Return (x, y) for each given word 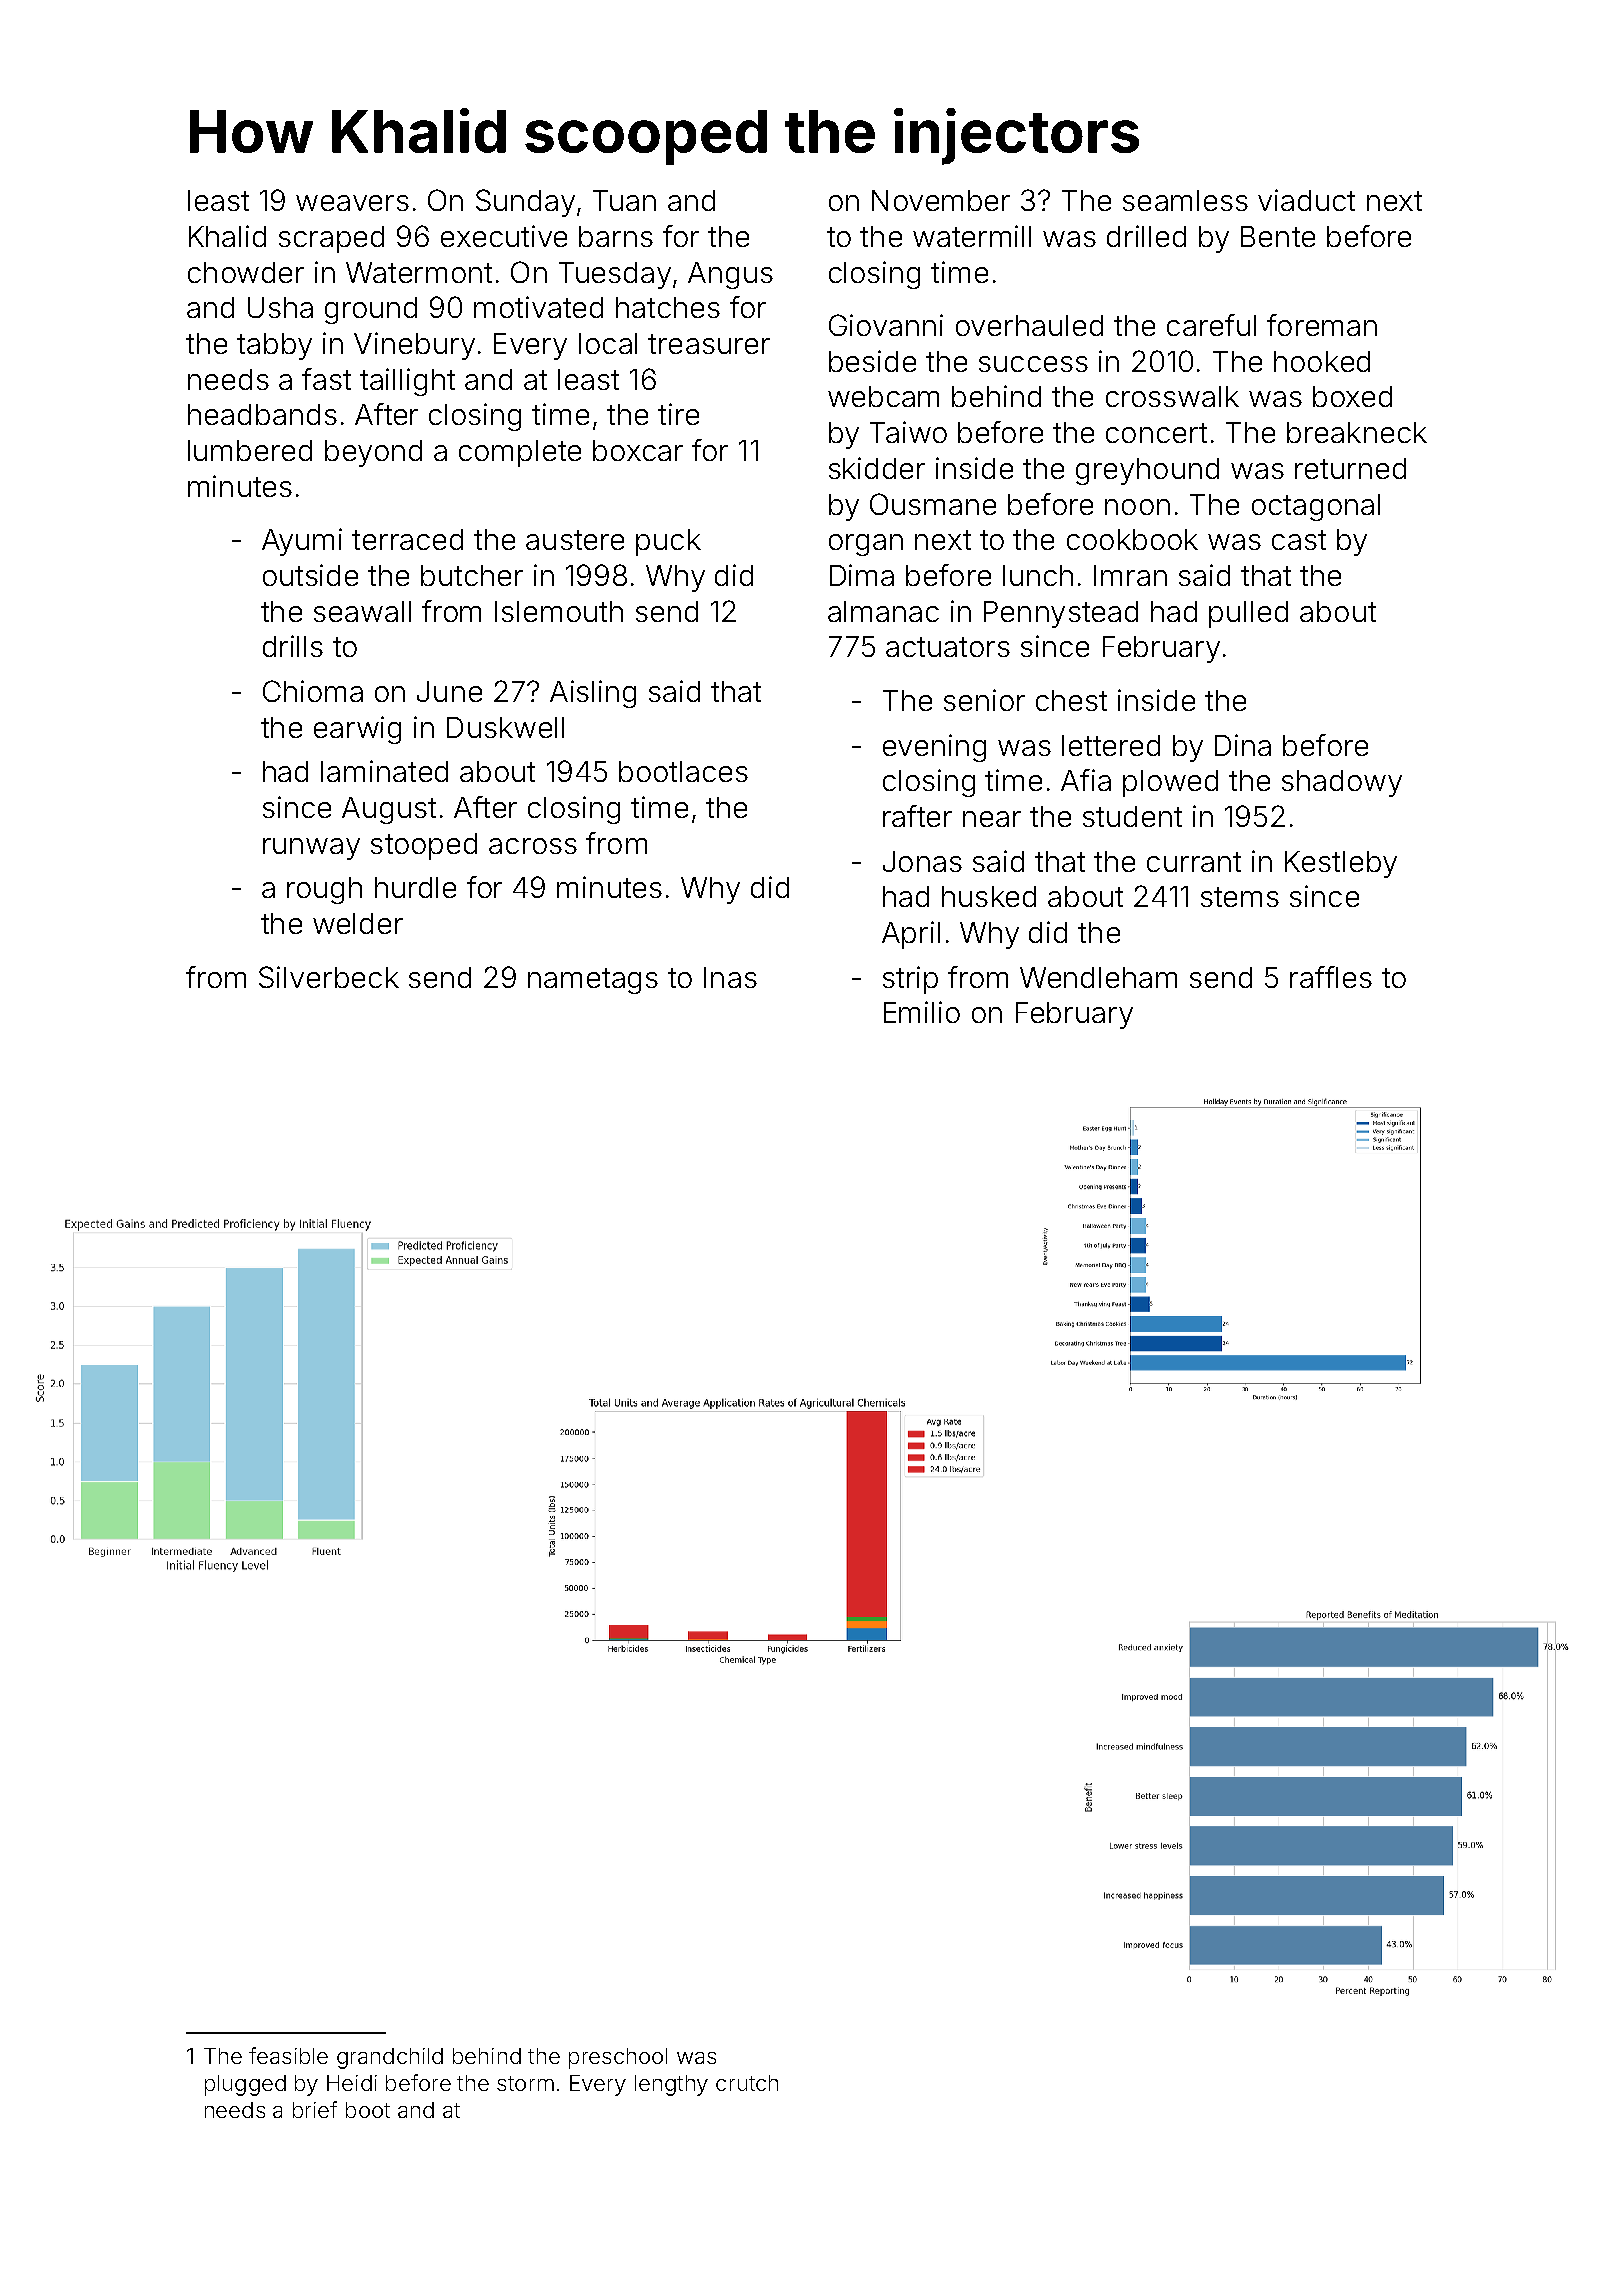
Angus (730, 275)
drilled (1146, 236)
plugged (245, 2085)
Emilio (922, 1012)
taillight (407, 382)
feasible (288, 2055)
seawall (362, 611)
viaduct (1306, 200)
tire (678, 414)
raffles (1331, 977)
